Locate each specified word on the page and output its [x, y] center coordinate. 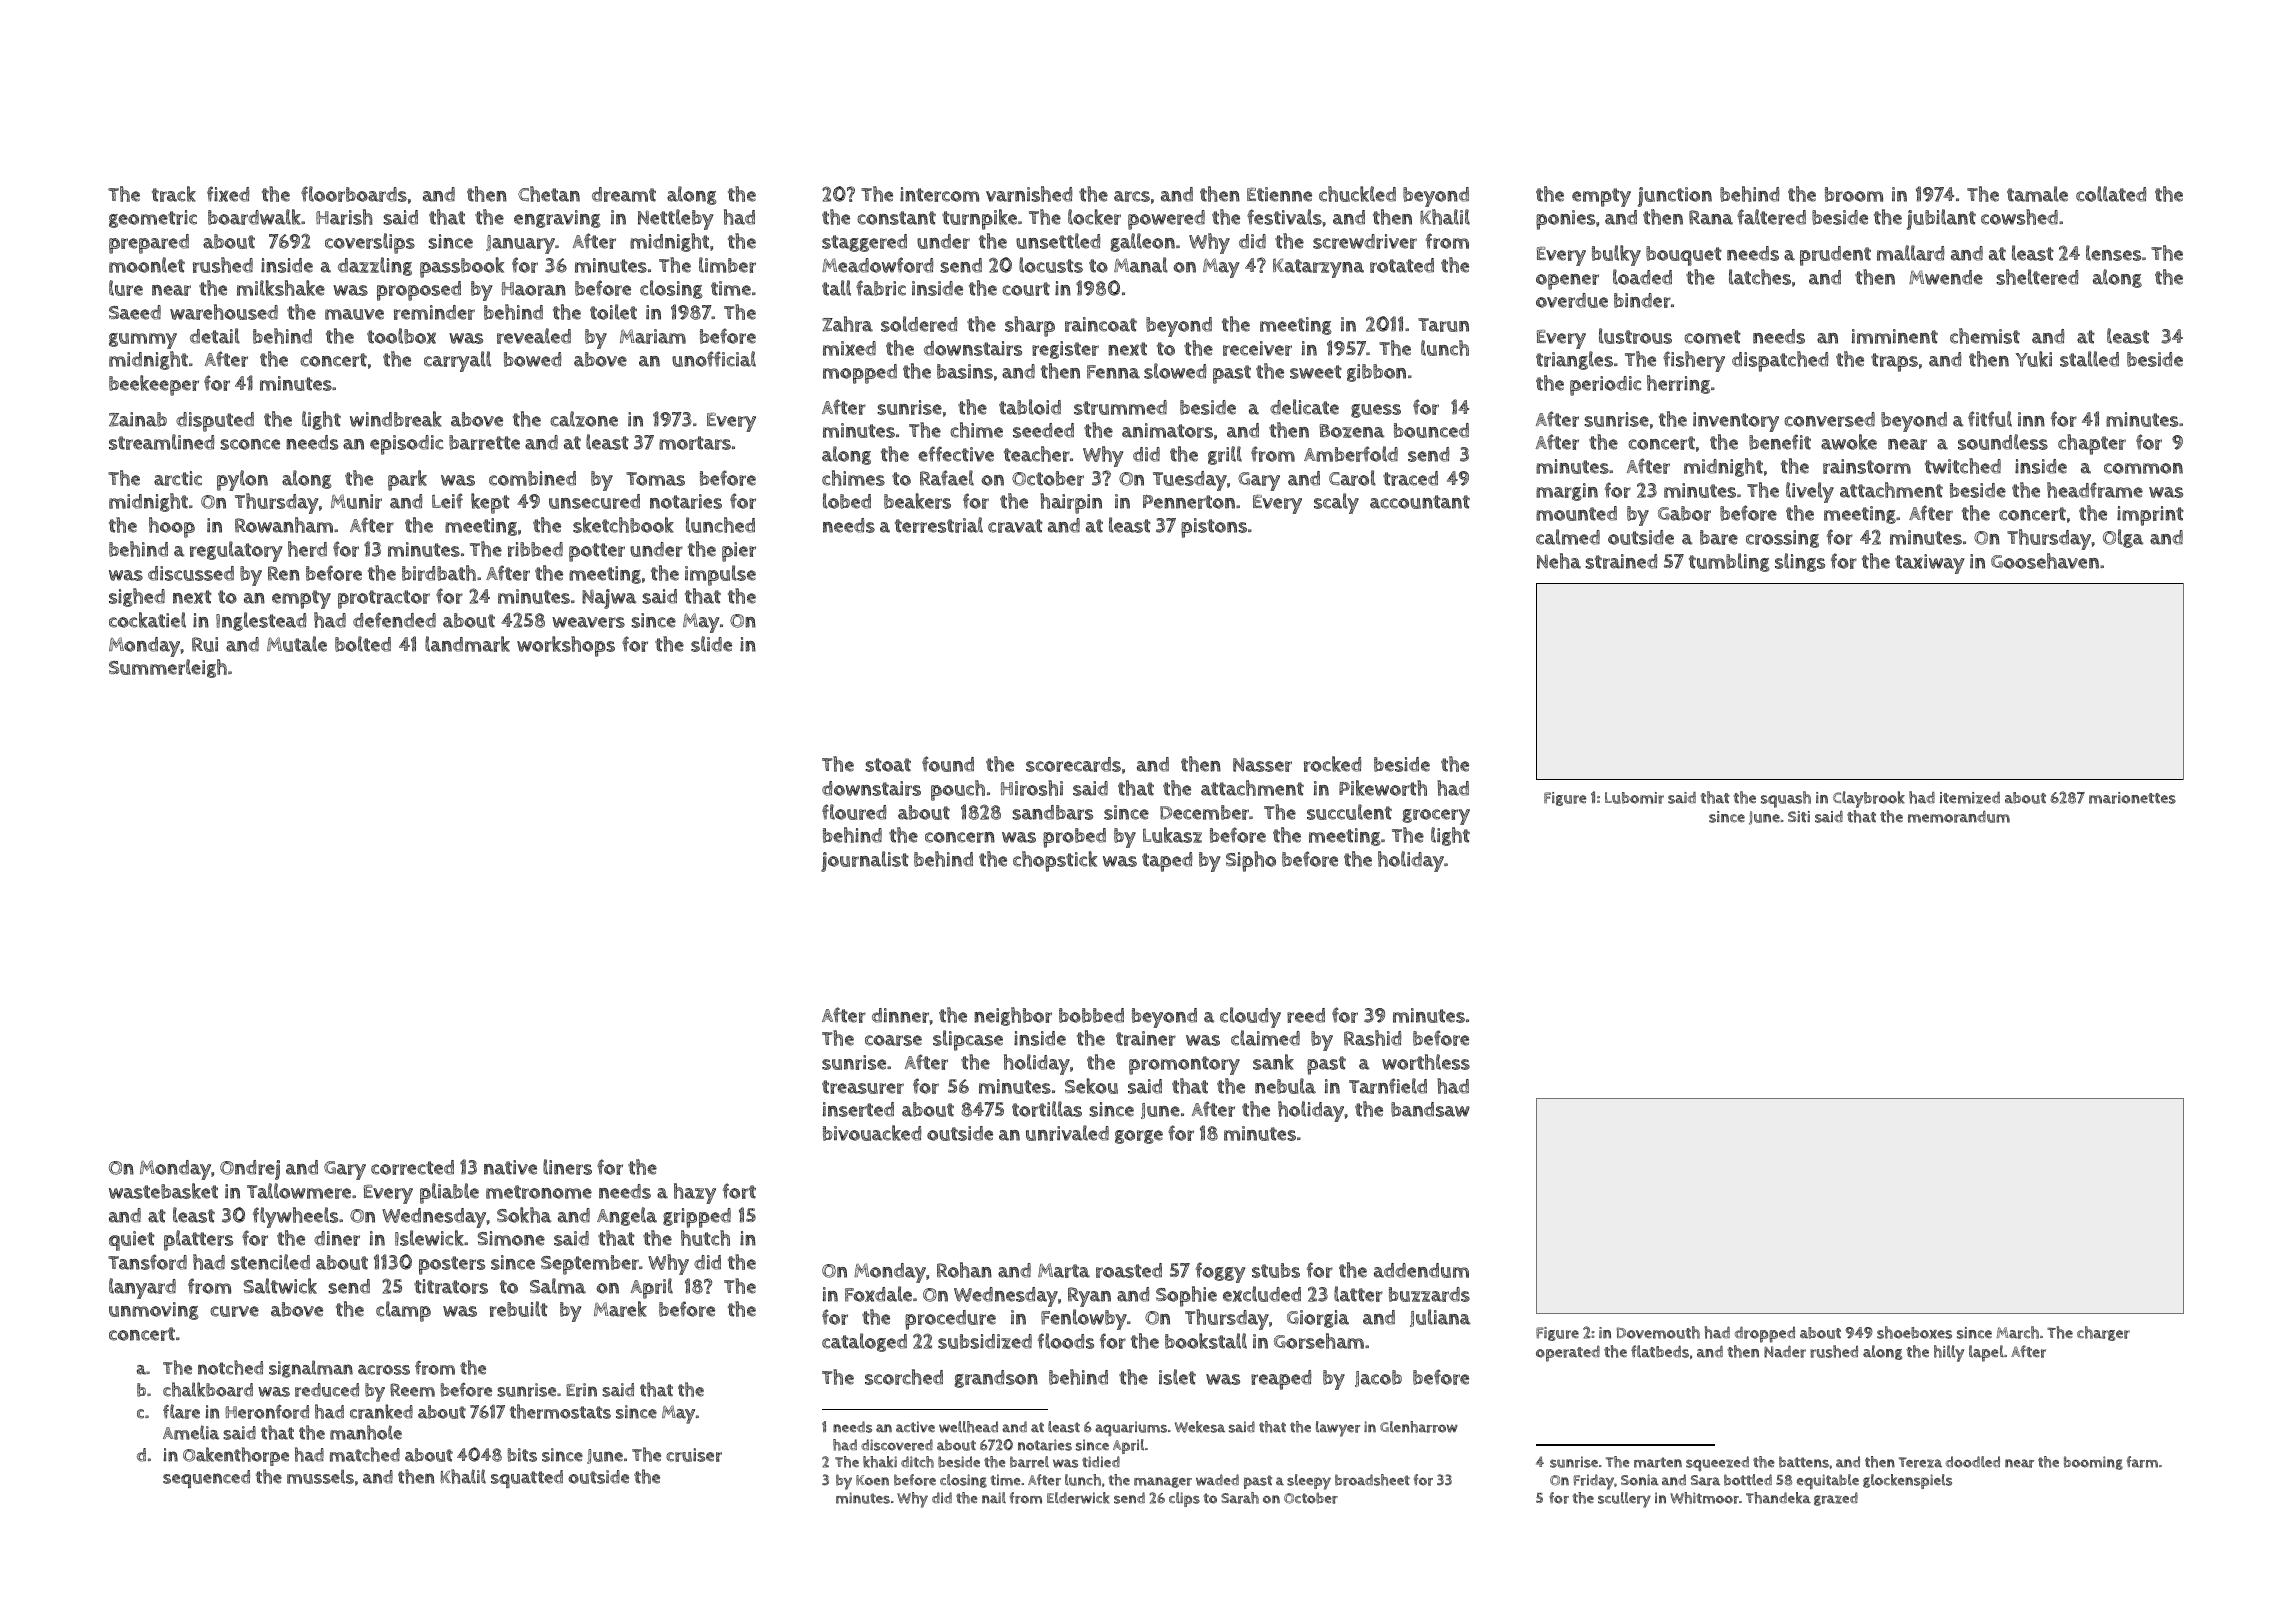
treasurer [863, 1087]
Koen [872, 1480]
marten [1658, 1462]
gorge [1139, 1137]
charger [2103, 1333]
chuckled [1357, 194]
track [174, 194]
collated [2111, 194]
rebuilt [519, 1309]
